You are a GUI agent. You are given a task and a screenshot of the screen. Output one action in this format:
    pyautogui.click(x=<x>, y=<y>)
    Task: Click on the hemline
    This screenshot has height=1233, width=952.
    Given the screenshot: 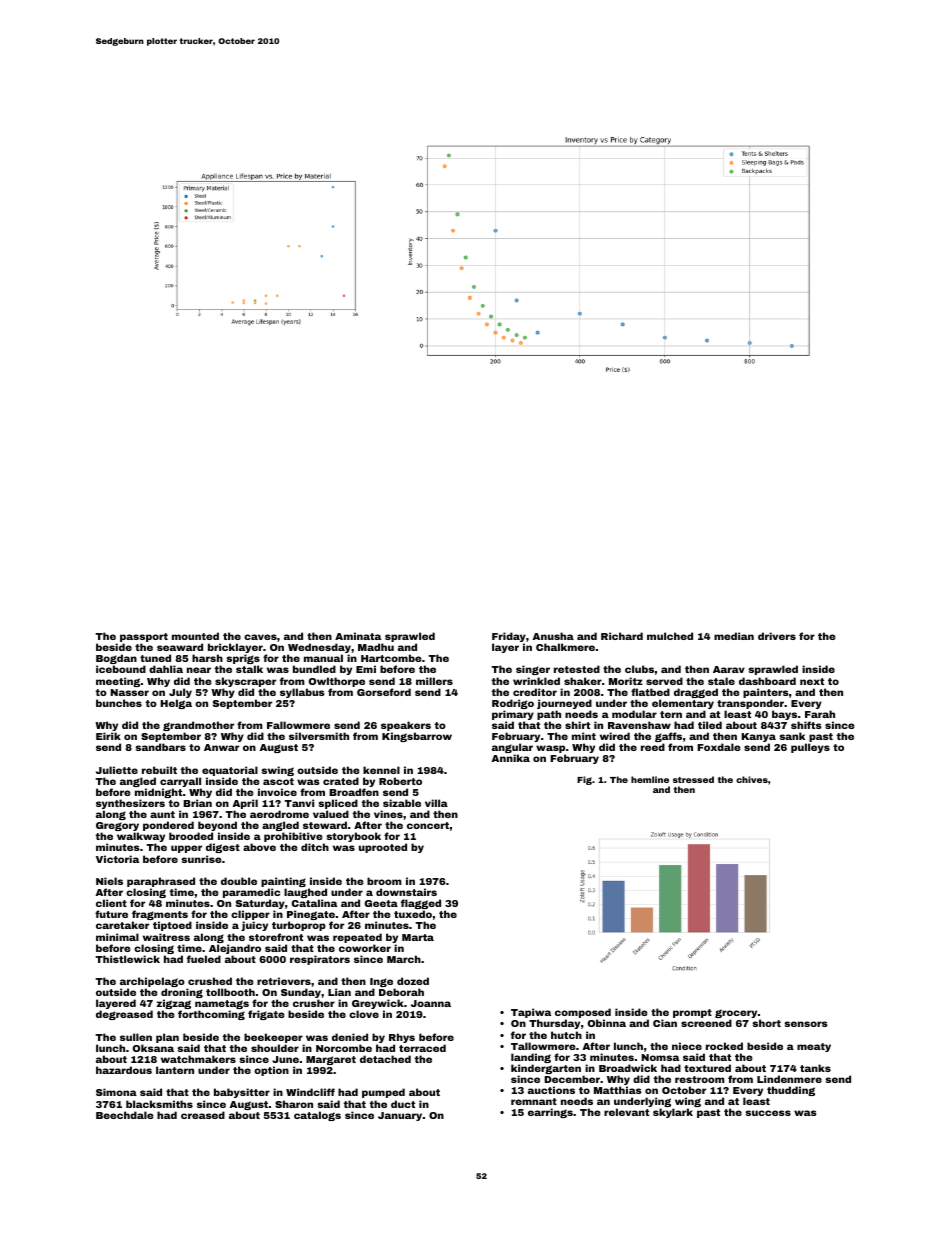 What is the action you would take?
    pyautogui.click(x=650, y=779)
